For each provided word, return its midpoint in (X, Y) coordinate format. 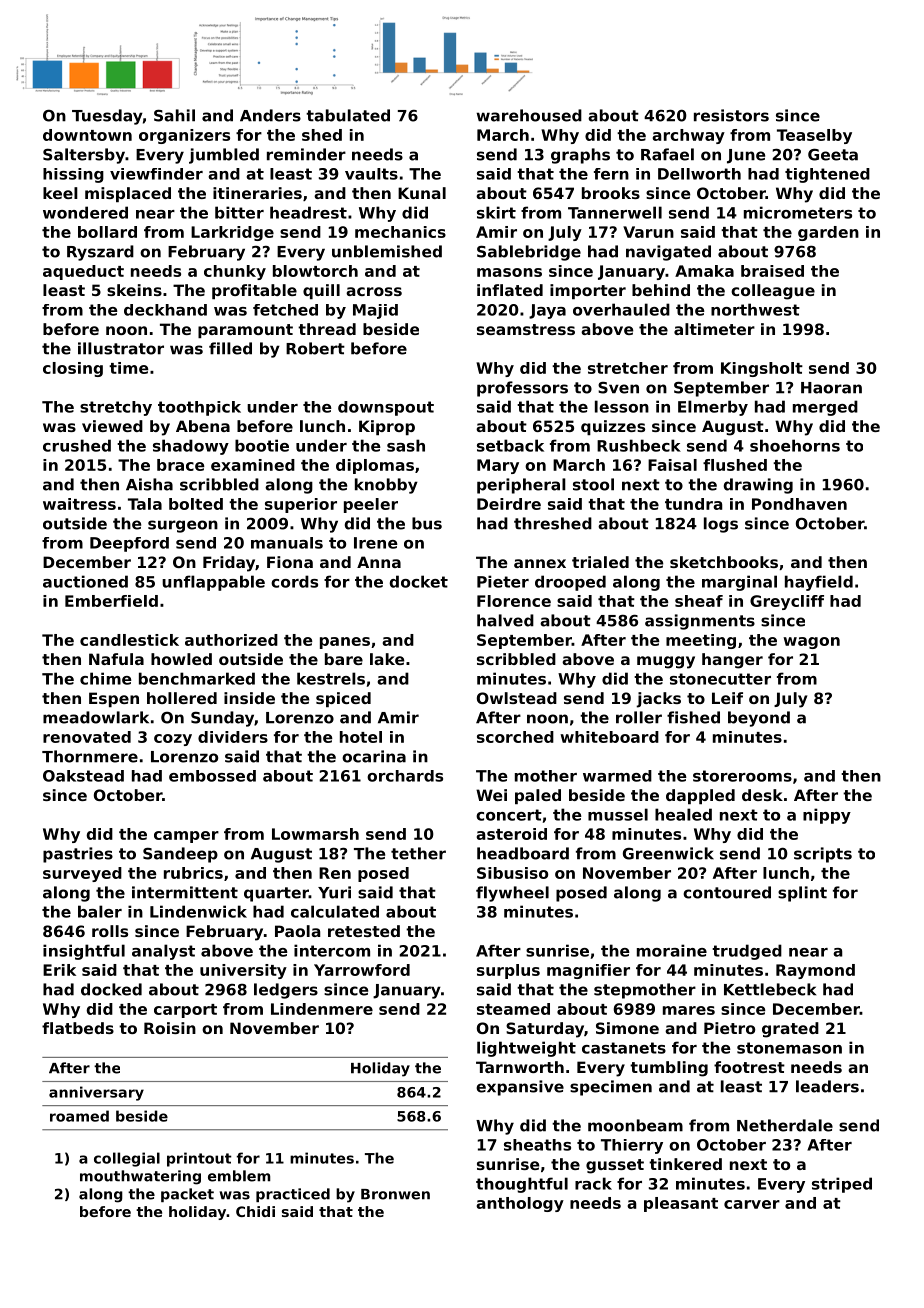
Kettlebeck (770, 989)
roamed (79, 1116)
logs (721, 525)
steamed (513, 1009)
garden (828, 233)
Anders (270, 115)
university (243, 971)
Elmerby (713, 408)
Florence (514, 601)
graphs (580, 156)
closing (73, 369)
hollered (182, 698)
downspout (386, 408)
